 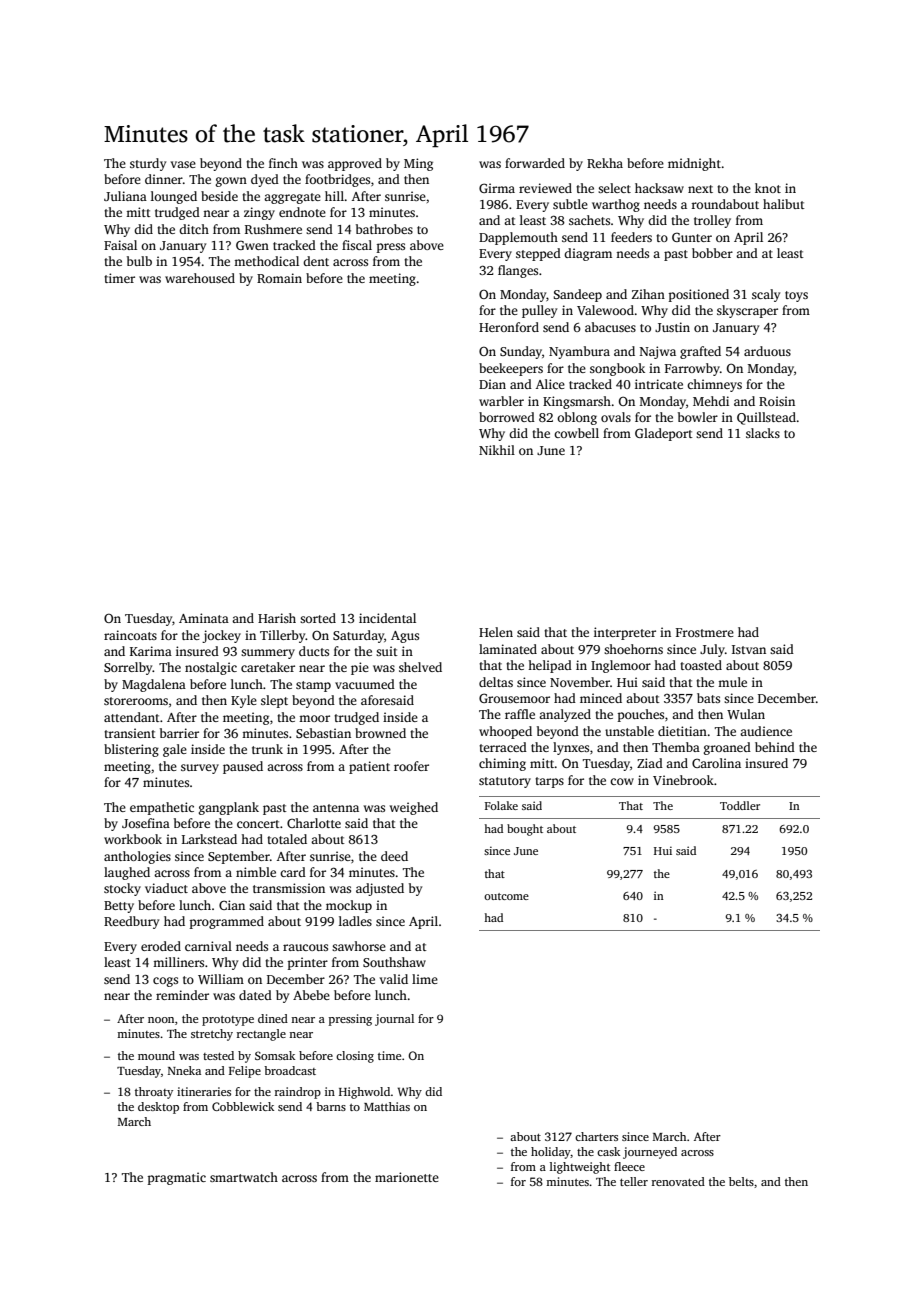 I want to click on slacks, so click(x=763, y=433).
